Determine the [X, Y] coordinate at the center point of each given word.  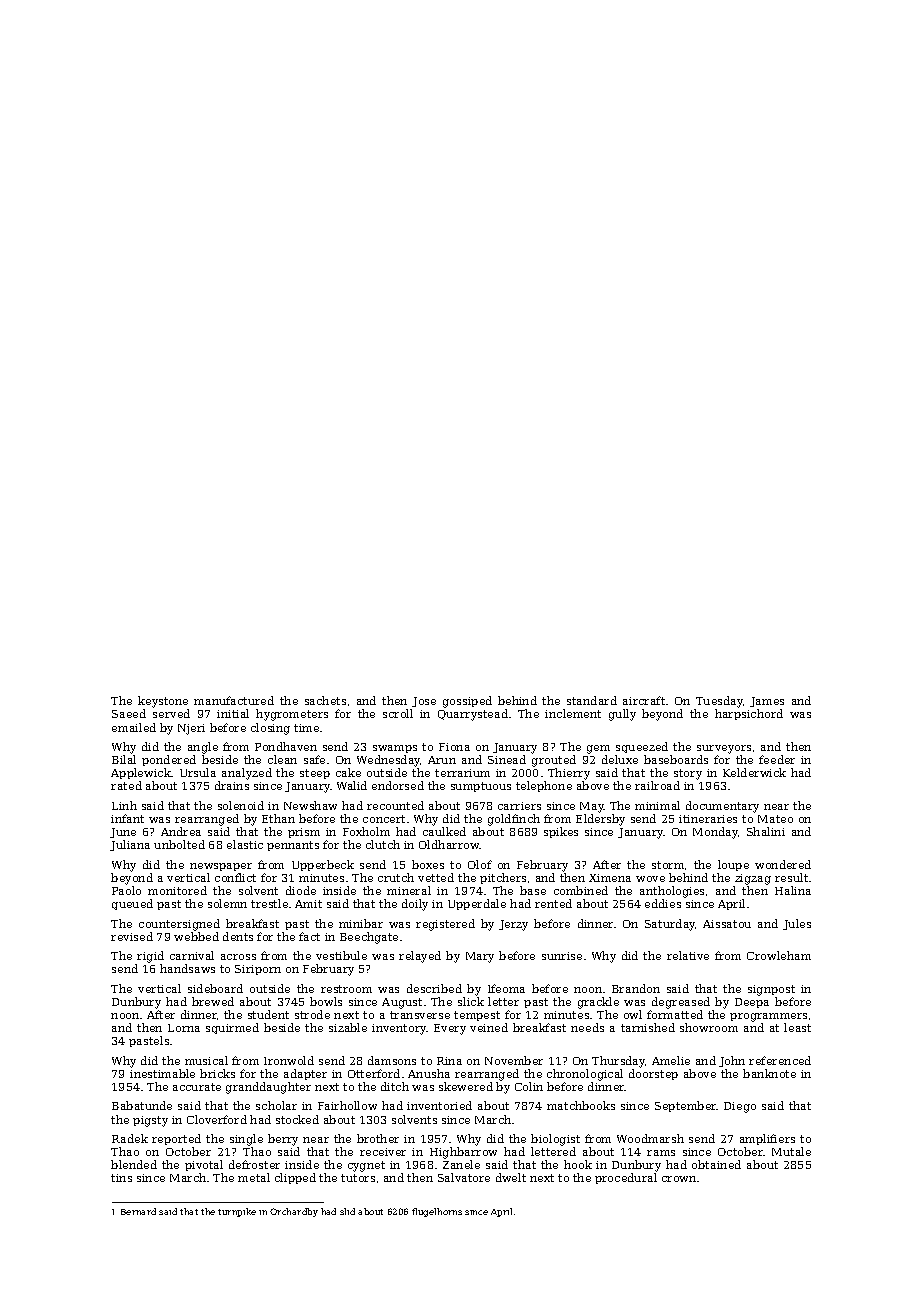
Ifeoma [506, 988]
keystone [163, 702]
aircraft [644, 700]
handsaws [187, 968]
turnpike [237, 1212]
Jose [424, 702]
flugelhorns [437, 1212]
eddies [663, 903]
